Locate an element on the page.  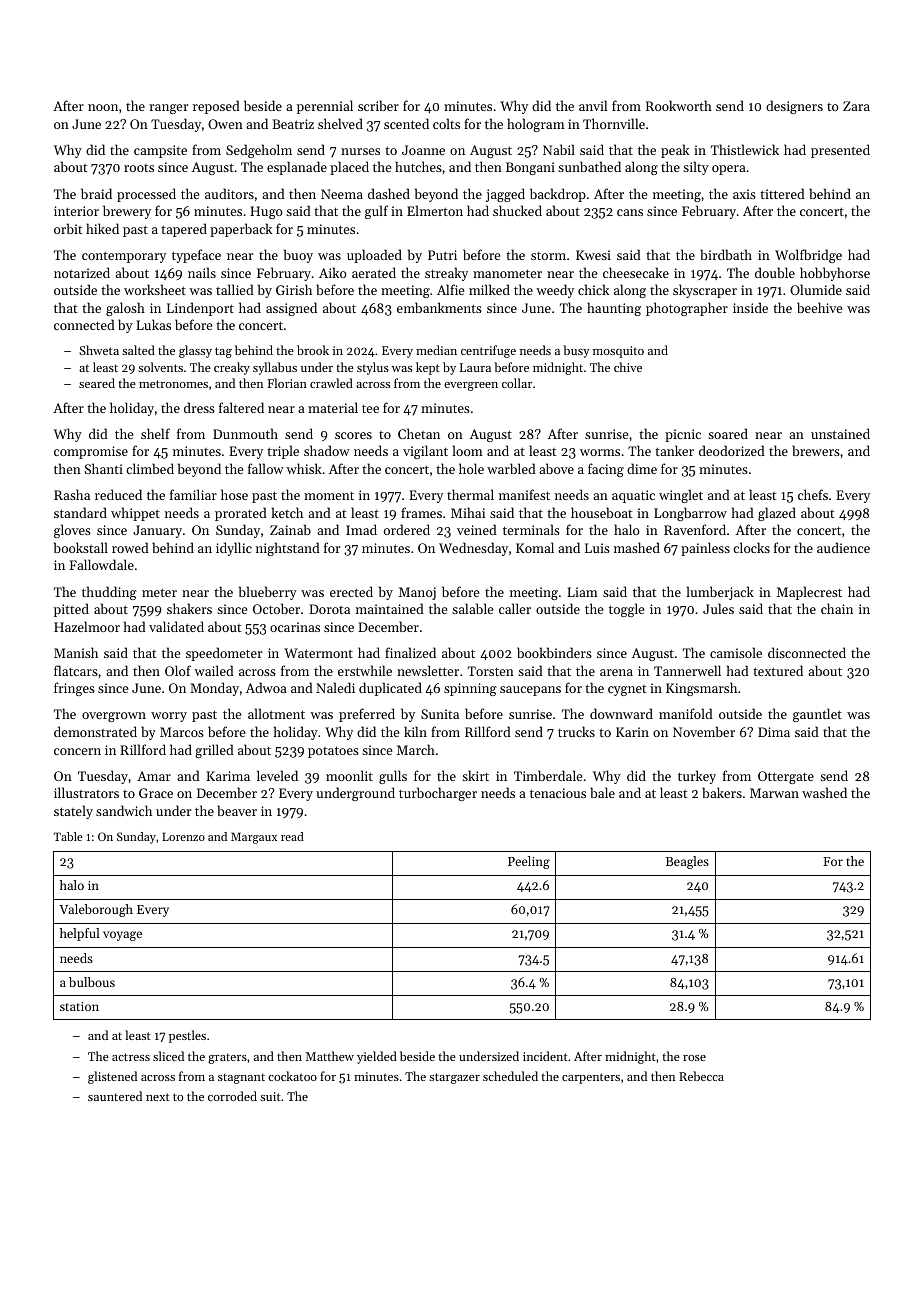
axis is located at coordinates (744, 194).
